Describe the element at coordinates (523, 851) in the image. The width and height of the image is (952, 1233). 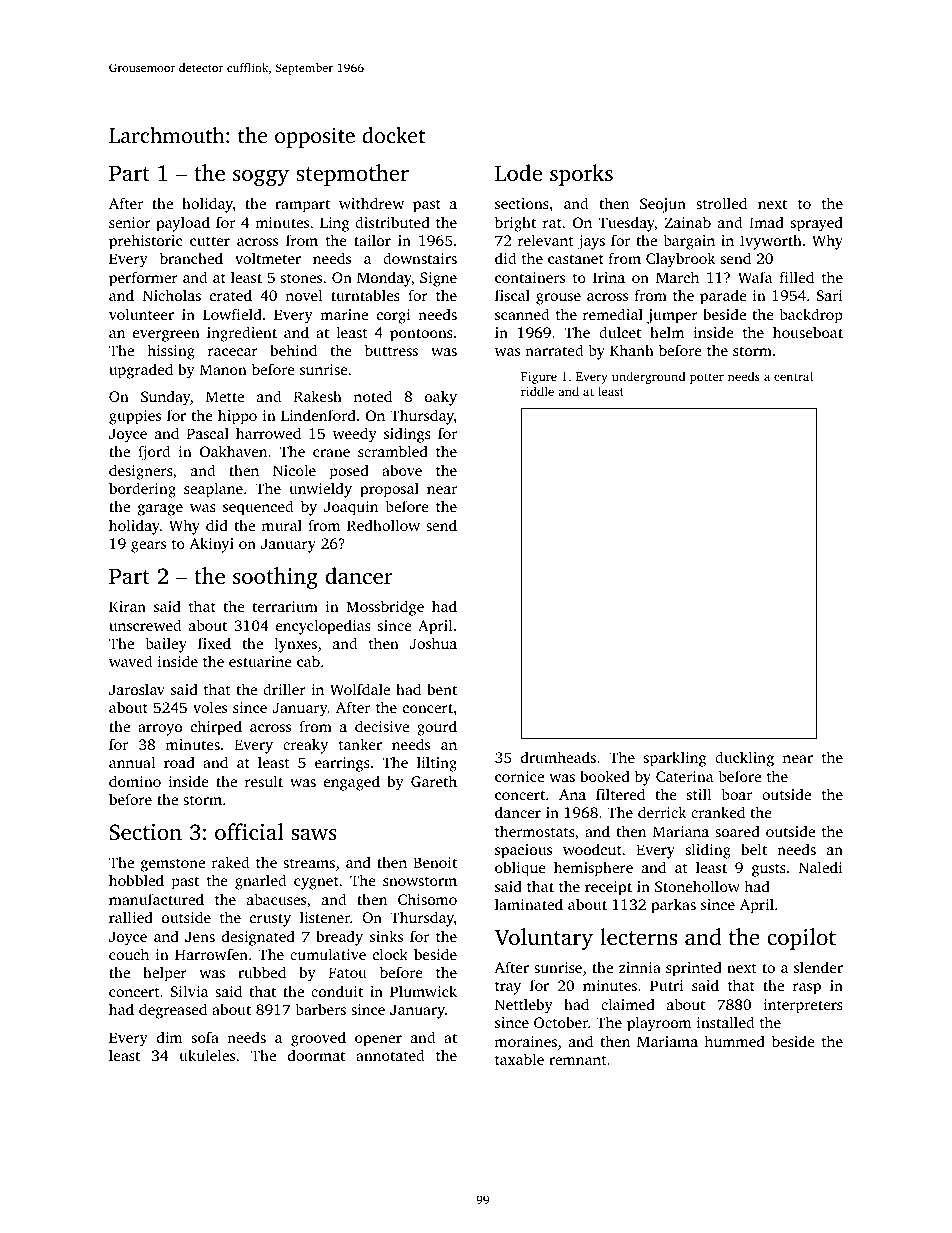
I see `spacious` at that location.
